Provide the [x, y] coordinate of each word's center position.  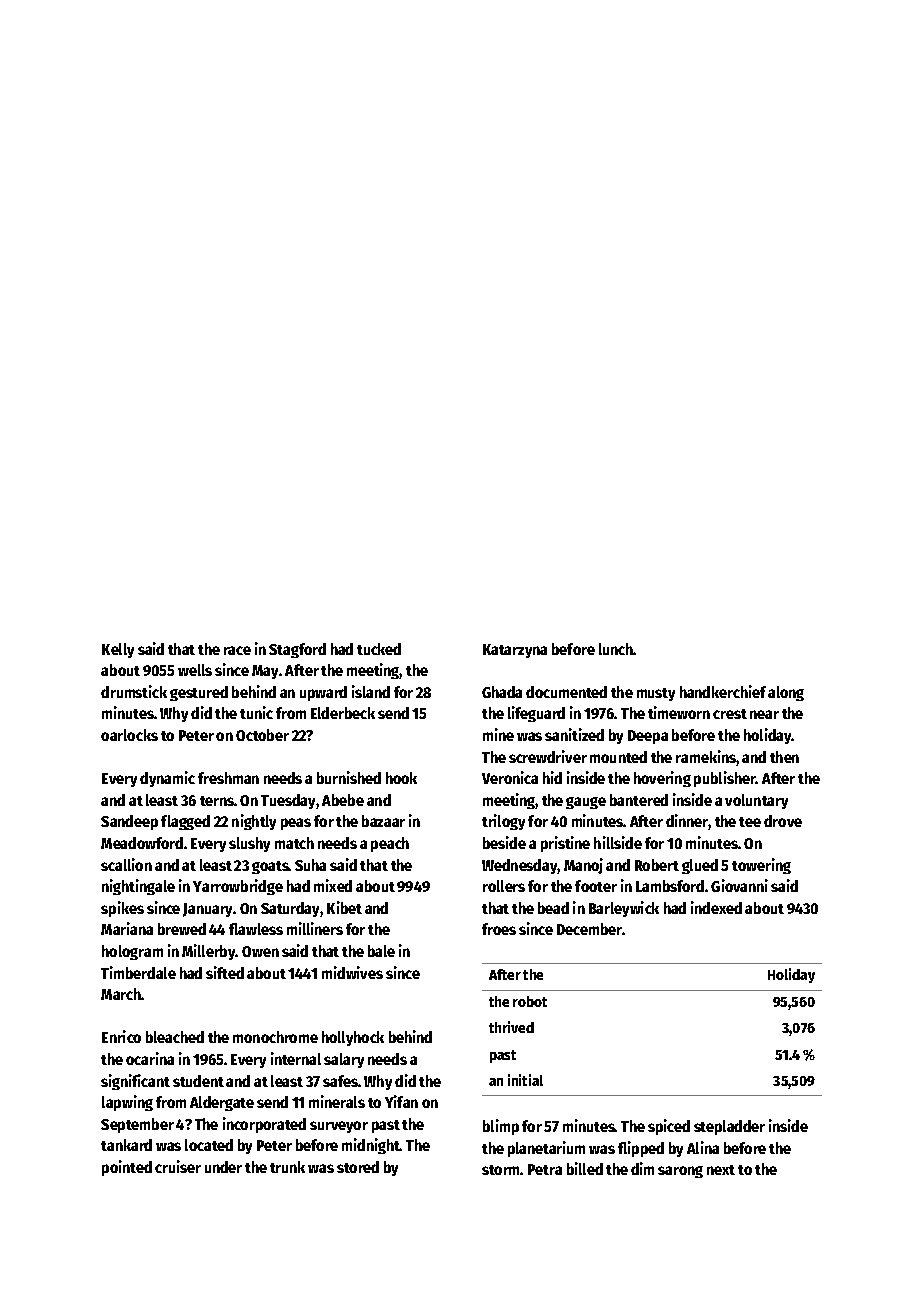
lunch [616, 649]
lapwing [127, 1103]
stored [358, 1167]
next [721, 1170]
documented [566, 692]
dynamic [167, 779]
